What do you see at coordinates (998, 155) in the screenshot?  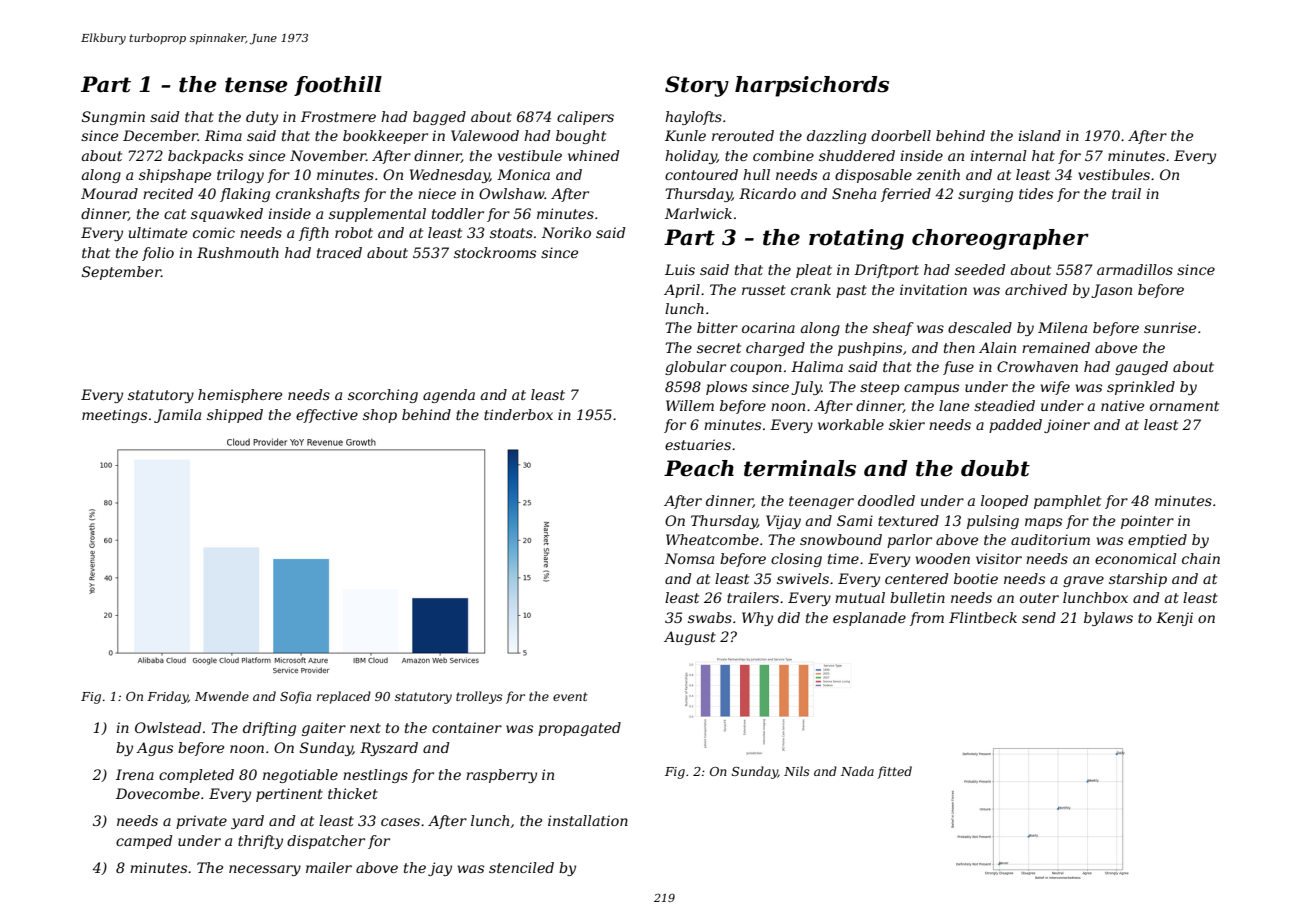 I see `internal` at bounding box center [998, 155].
